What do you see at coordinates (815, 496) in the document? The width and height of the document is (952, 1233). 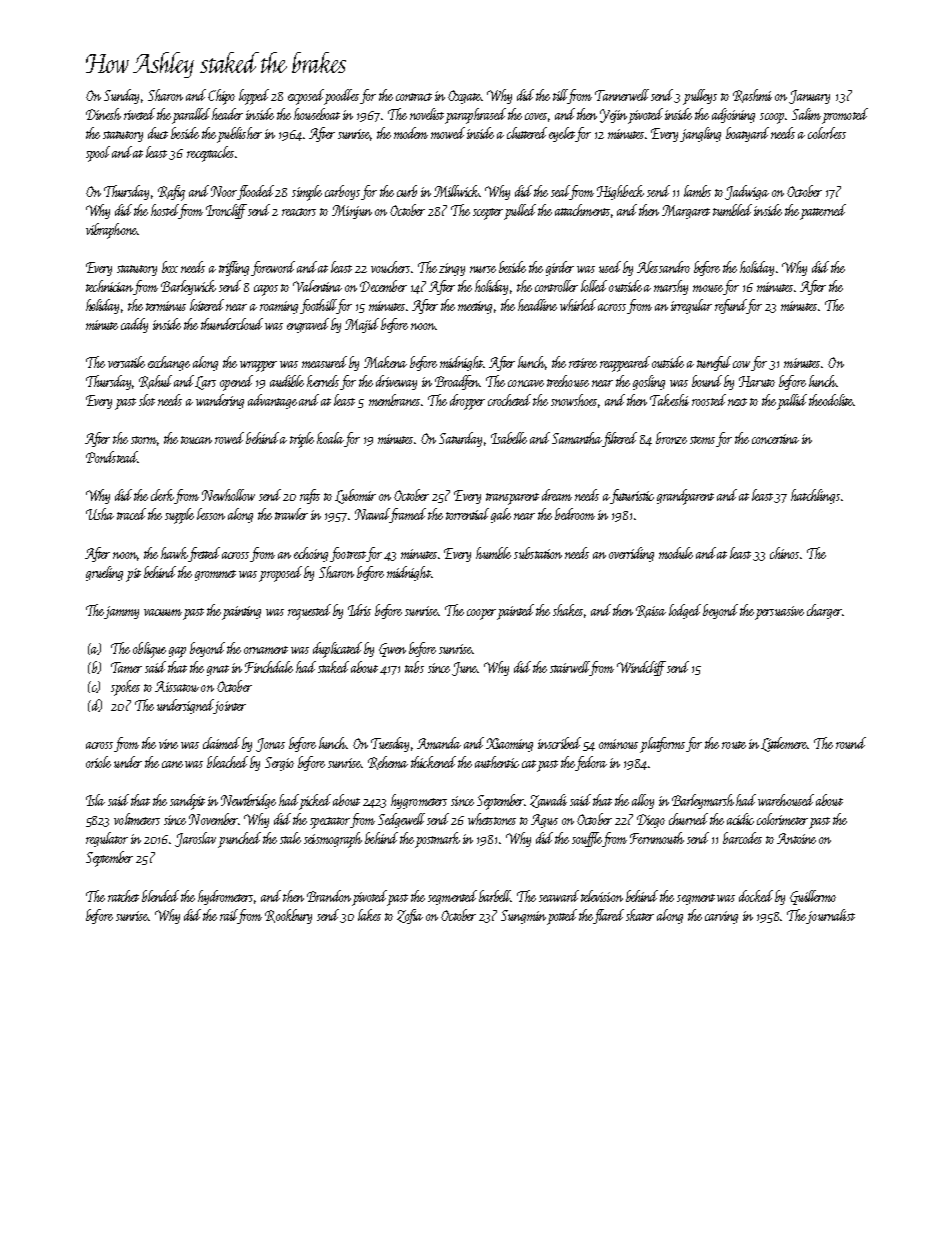 I see `hatchlings` at bounding box center [815, 496].
